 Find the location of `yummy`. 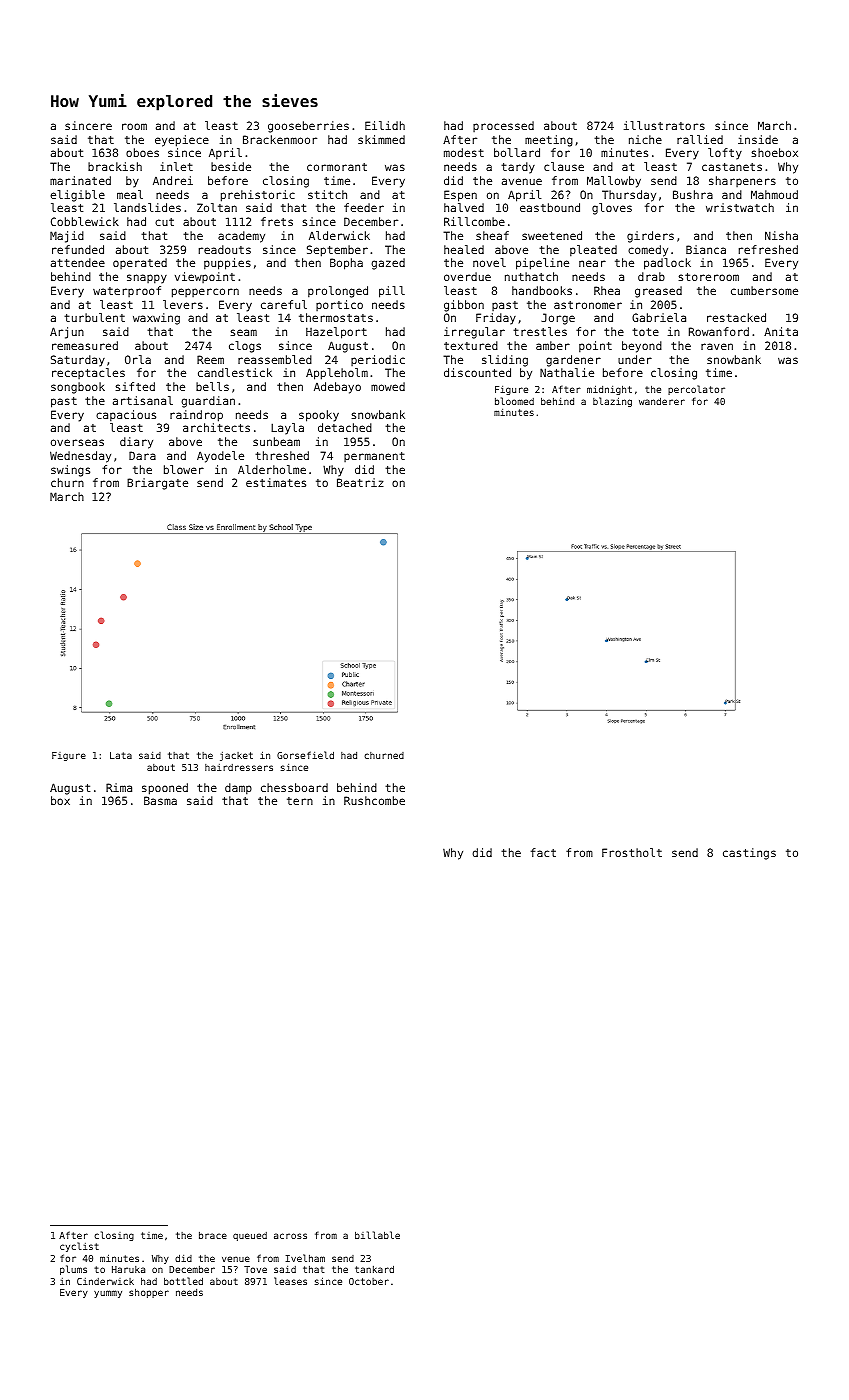

yummy is located at coordinates (108, 1294).
